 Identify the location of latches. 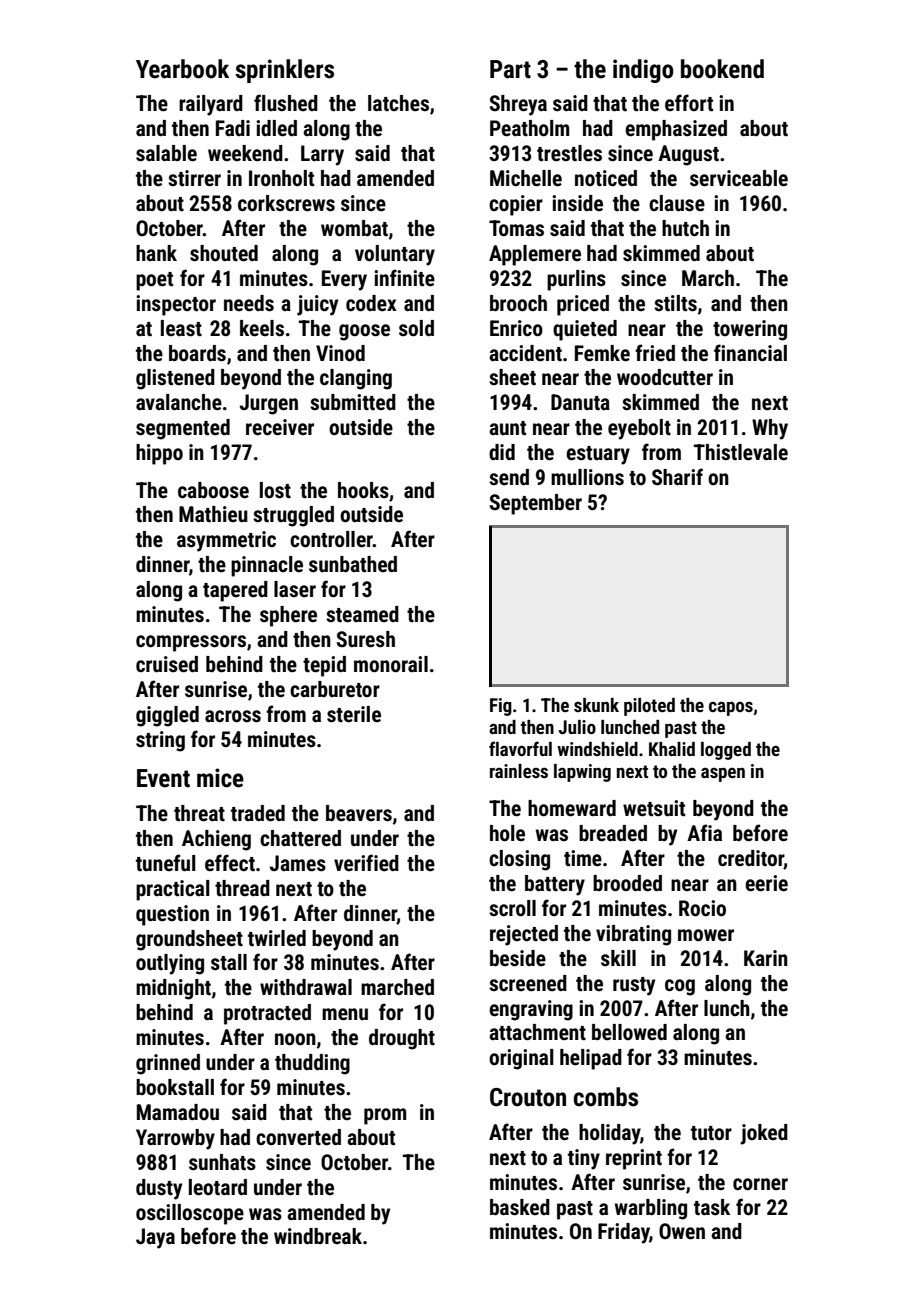
(398, 103).
